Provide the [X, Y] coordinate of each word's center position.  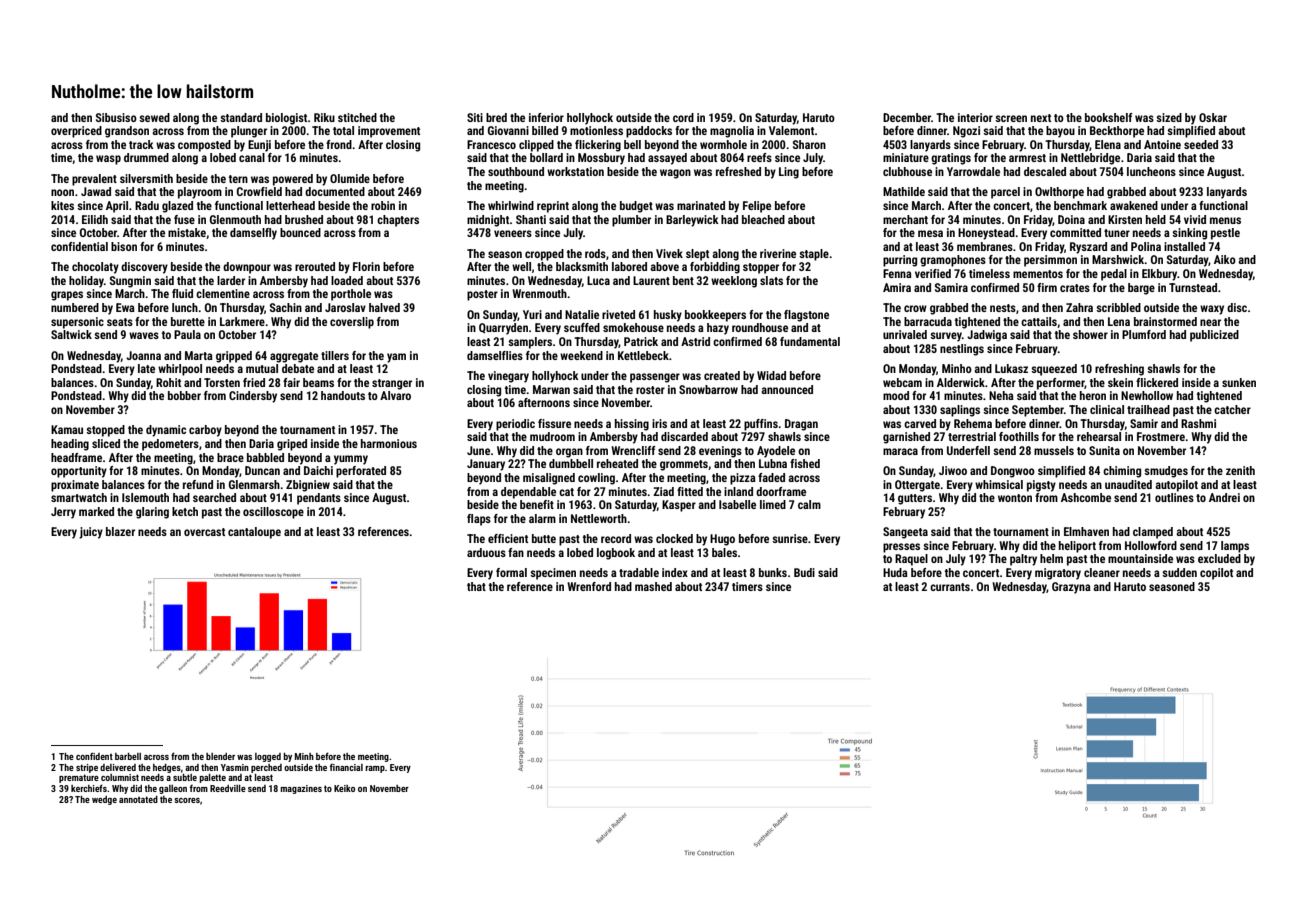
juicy [91, 533]
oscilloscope [273, 513]
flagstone [806, 316]
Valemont [792, 130]
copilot [1216, 574]
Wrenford [589, 586]
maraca [900, 451]
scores [187, 800]
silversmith [146, 178]
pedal [1114, 275]
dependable [528, 493]
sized [1169, 117]
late [146, 368]
